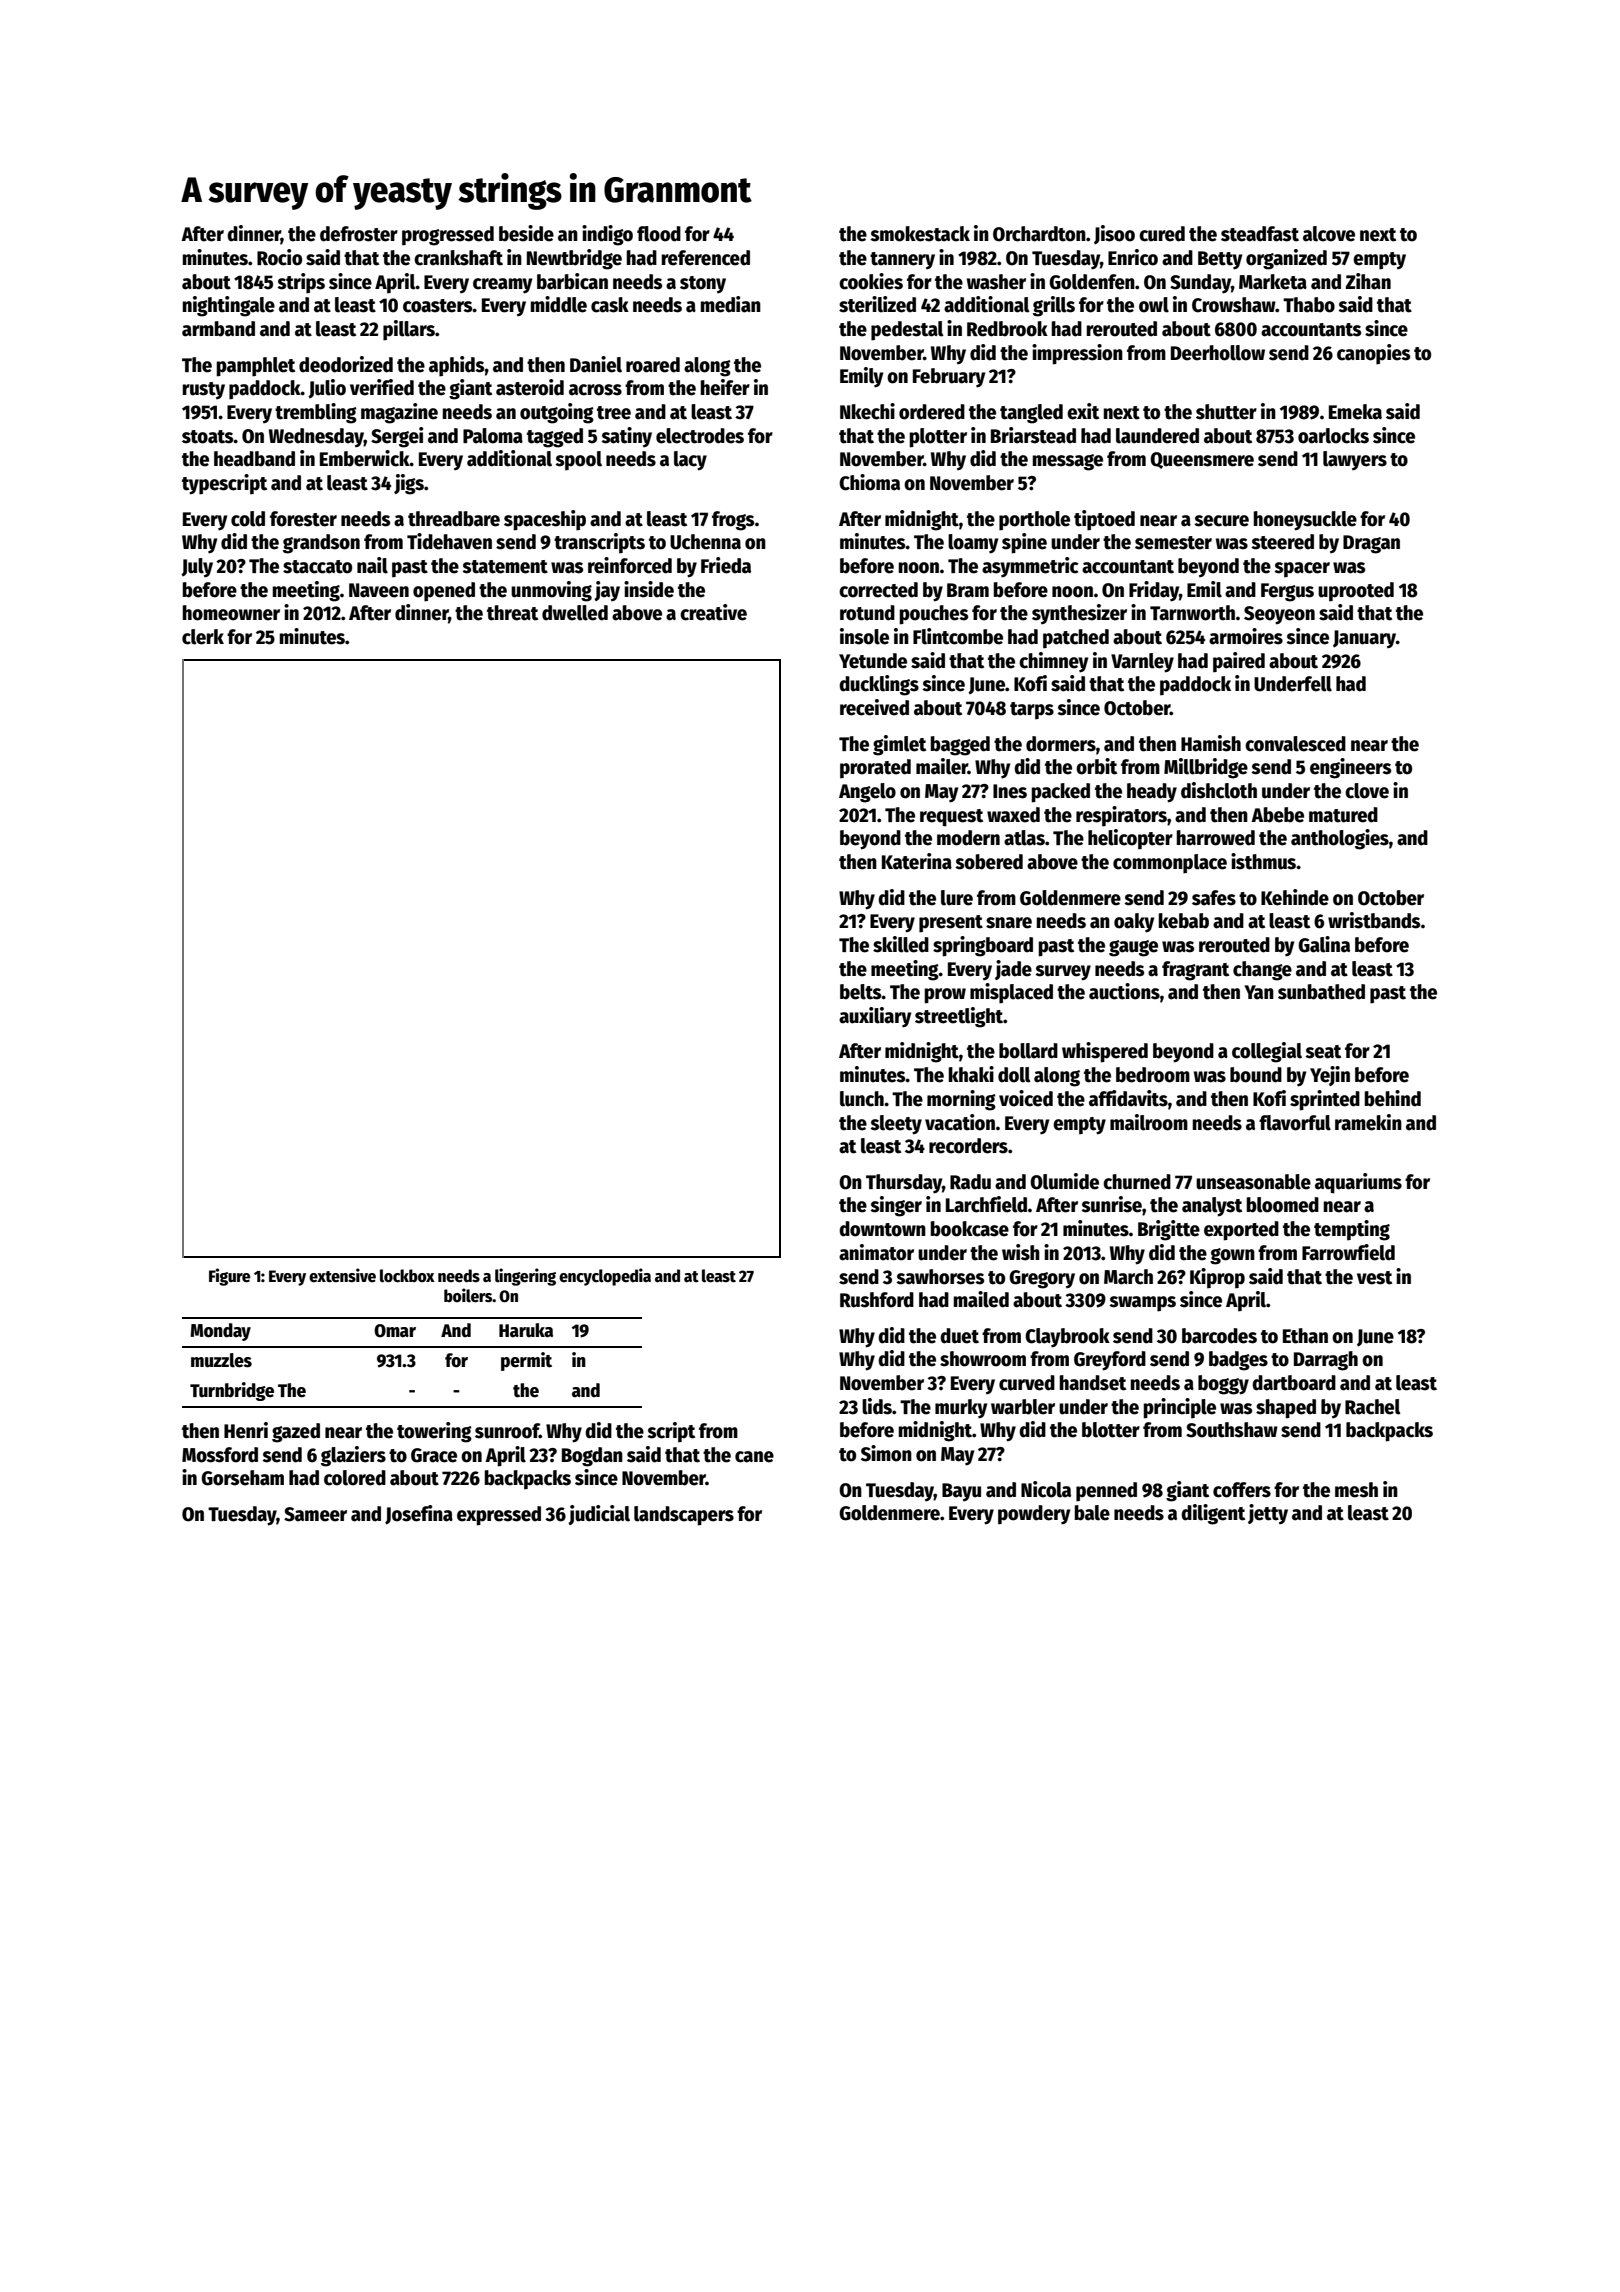  Describe the element at coordinates (877, 1406) in the screenshot. I see `lids` at that location.
